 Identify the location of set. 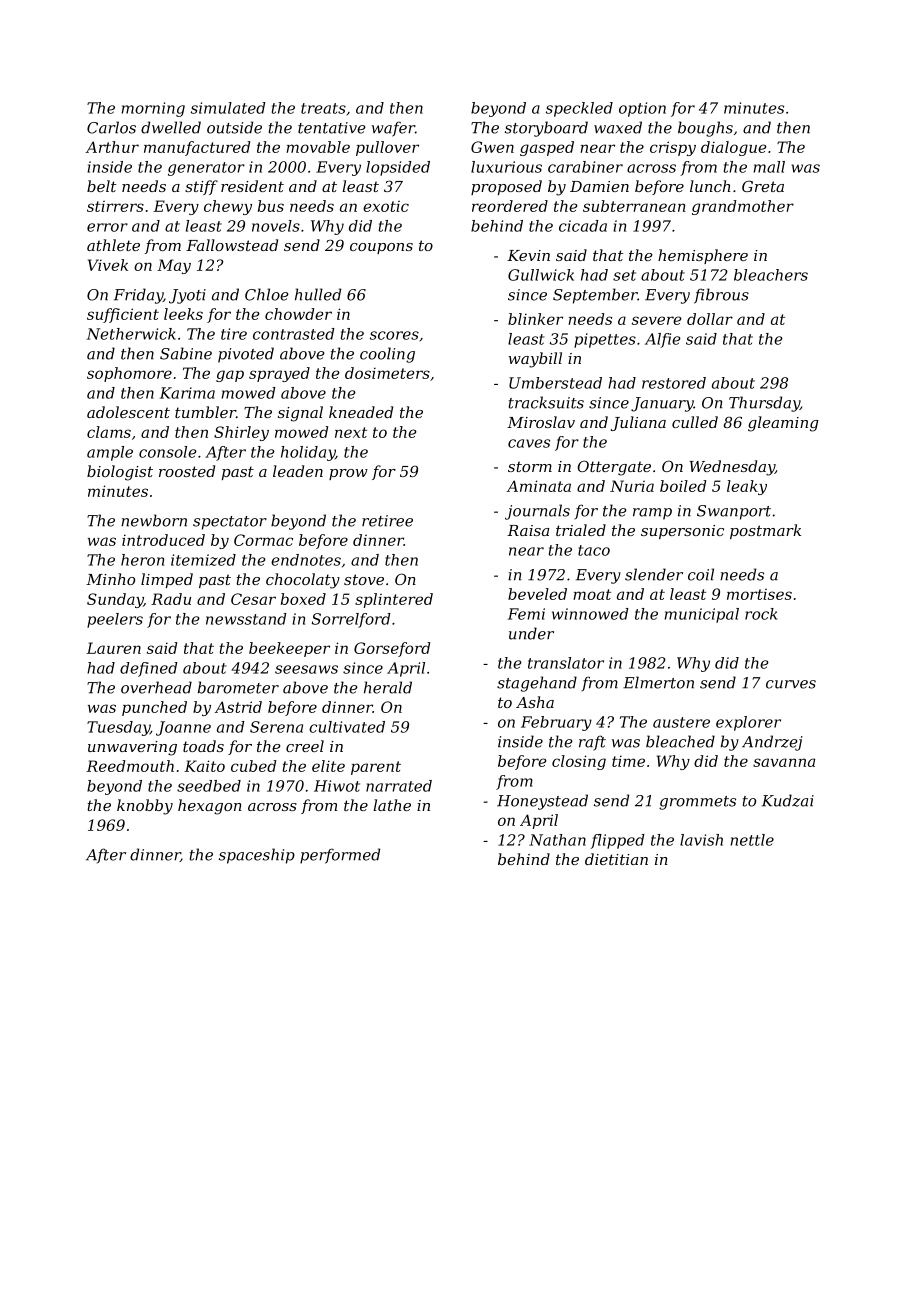
(624, 275).
